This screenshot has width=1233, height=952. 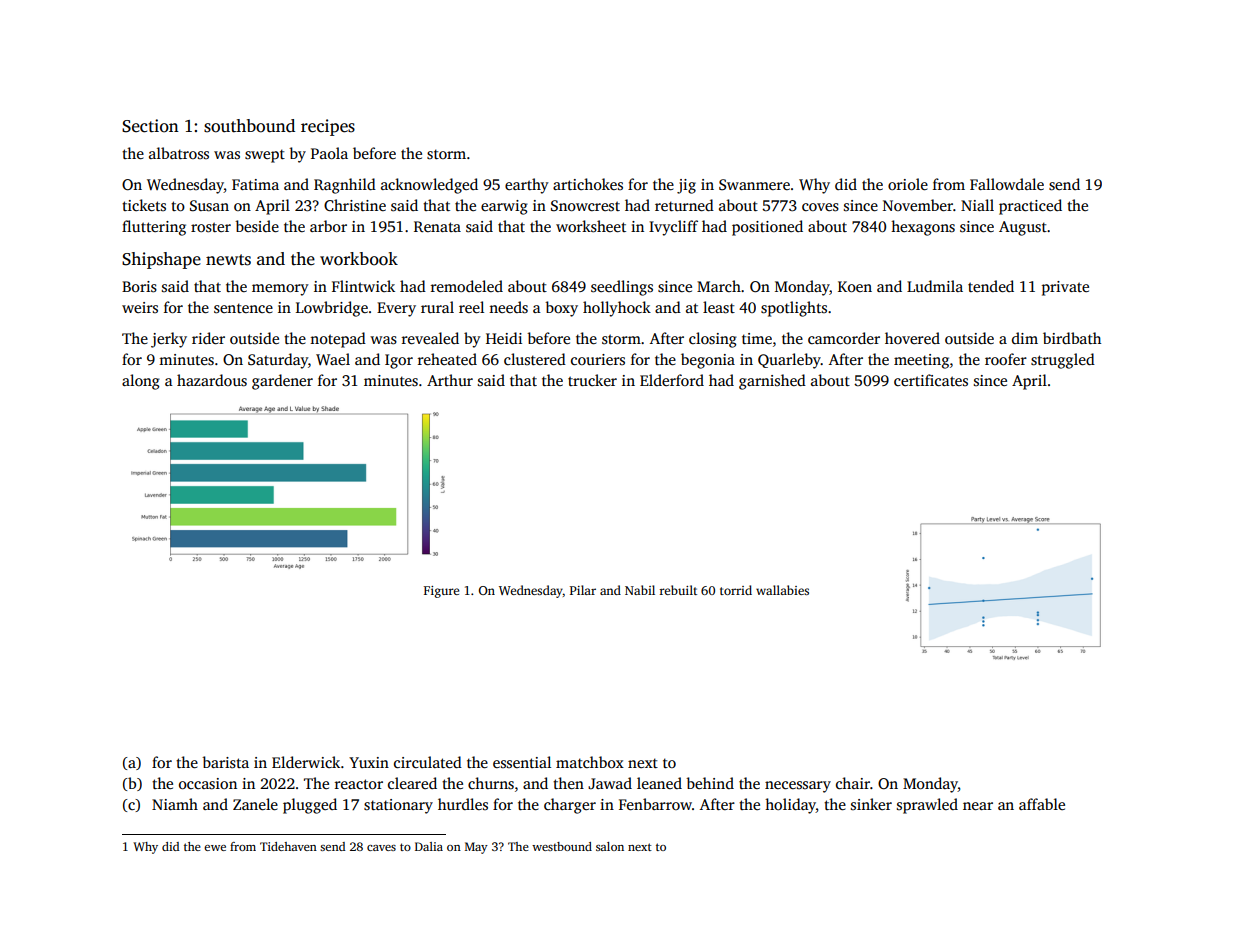 What do you see at coordinates (782, 590) in the screenshot?
I see `wallabies` at bounding box center [782, 590].
